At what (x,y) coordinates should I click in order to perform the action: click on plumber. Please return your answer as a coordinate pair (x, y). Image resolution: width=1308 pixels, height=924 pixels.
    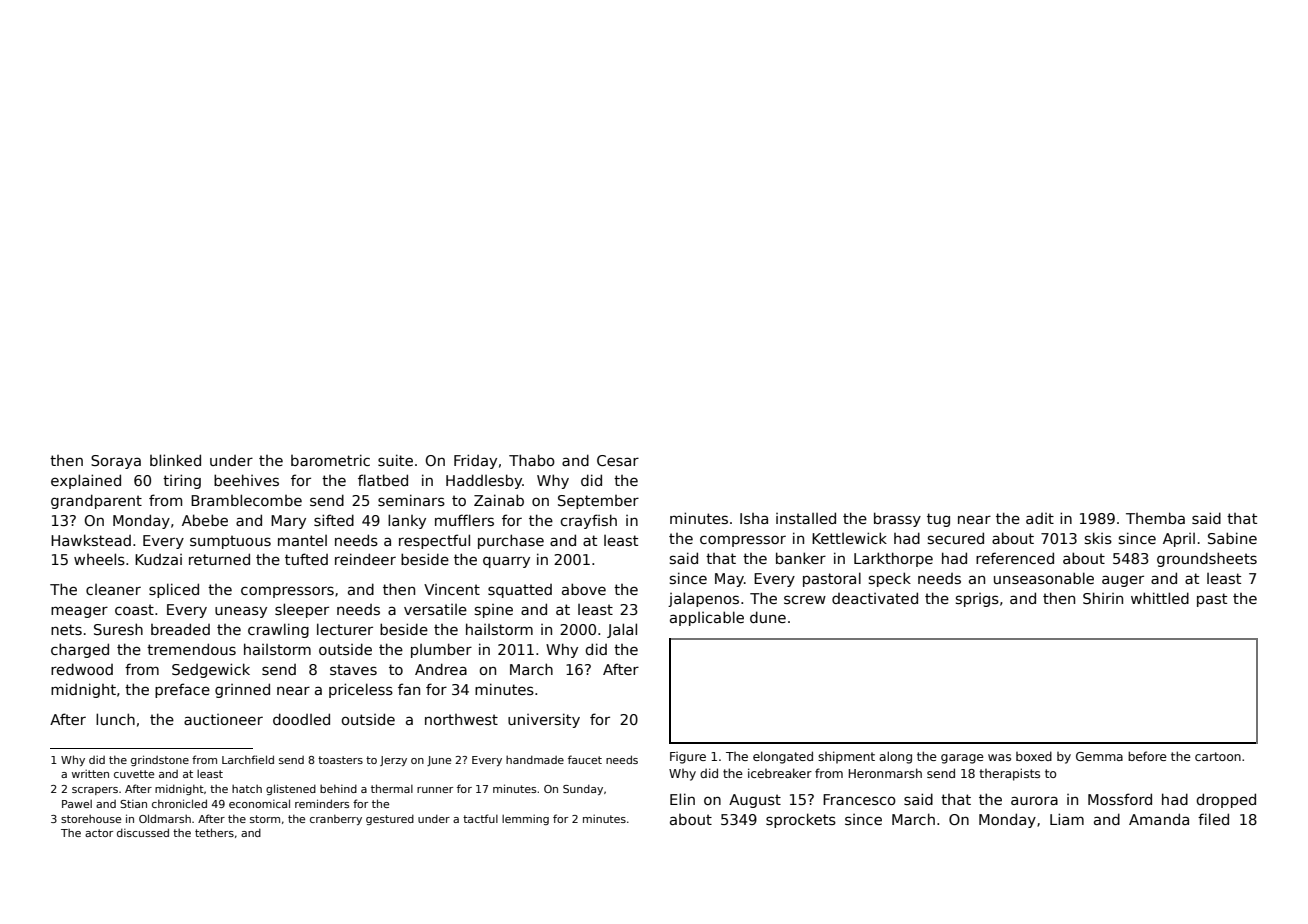
    Looking at the image, I should click on (441, 650).
